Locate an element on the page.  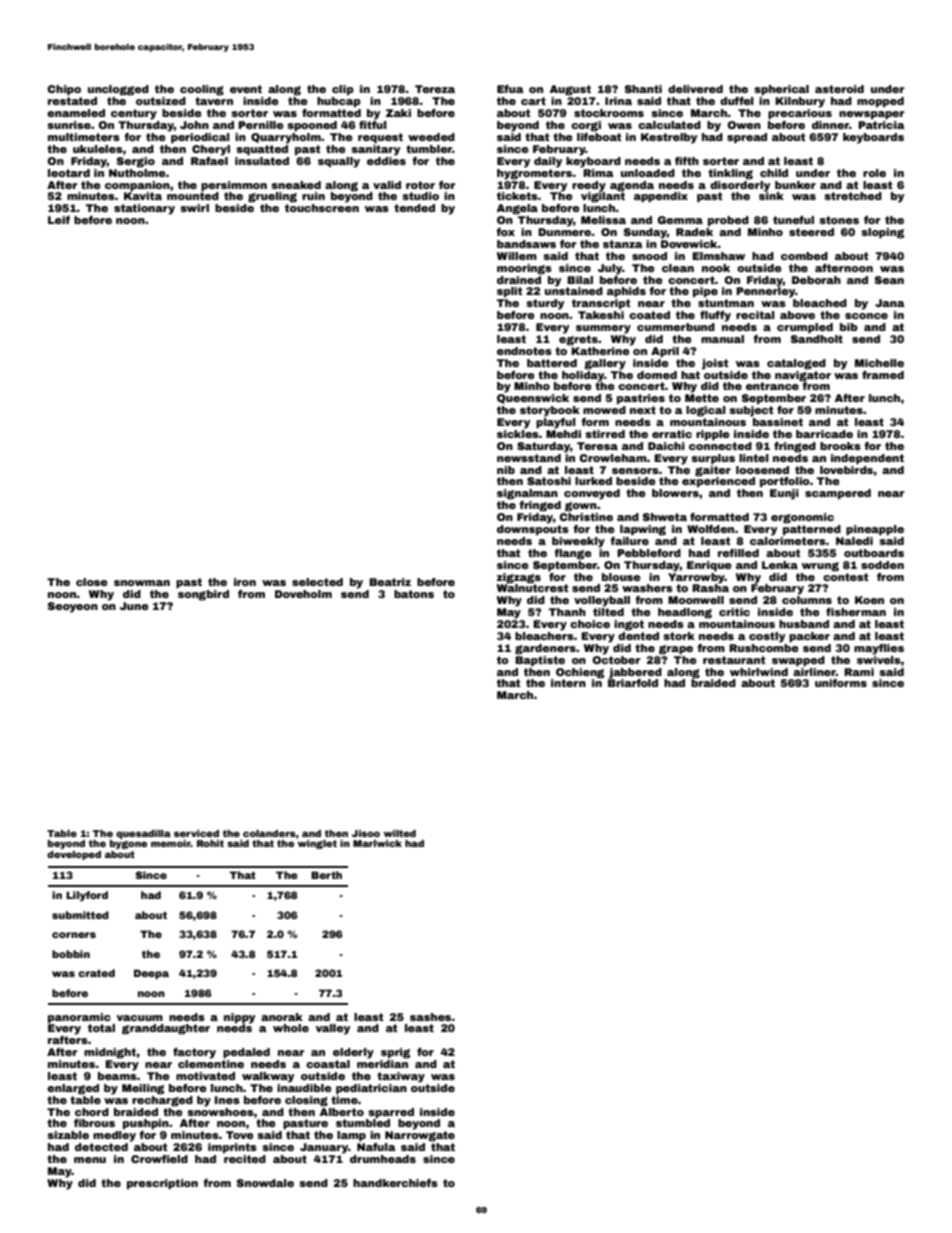
Snowdale is located at coordinates (265, 1183).
